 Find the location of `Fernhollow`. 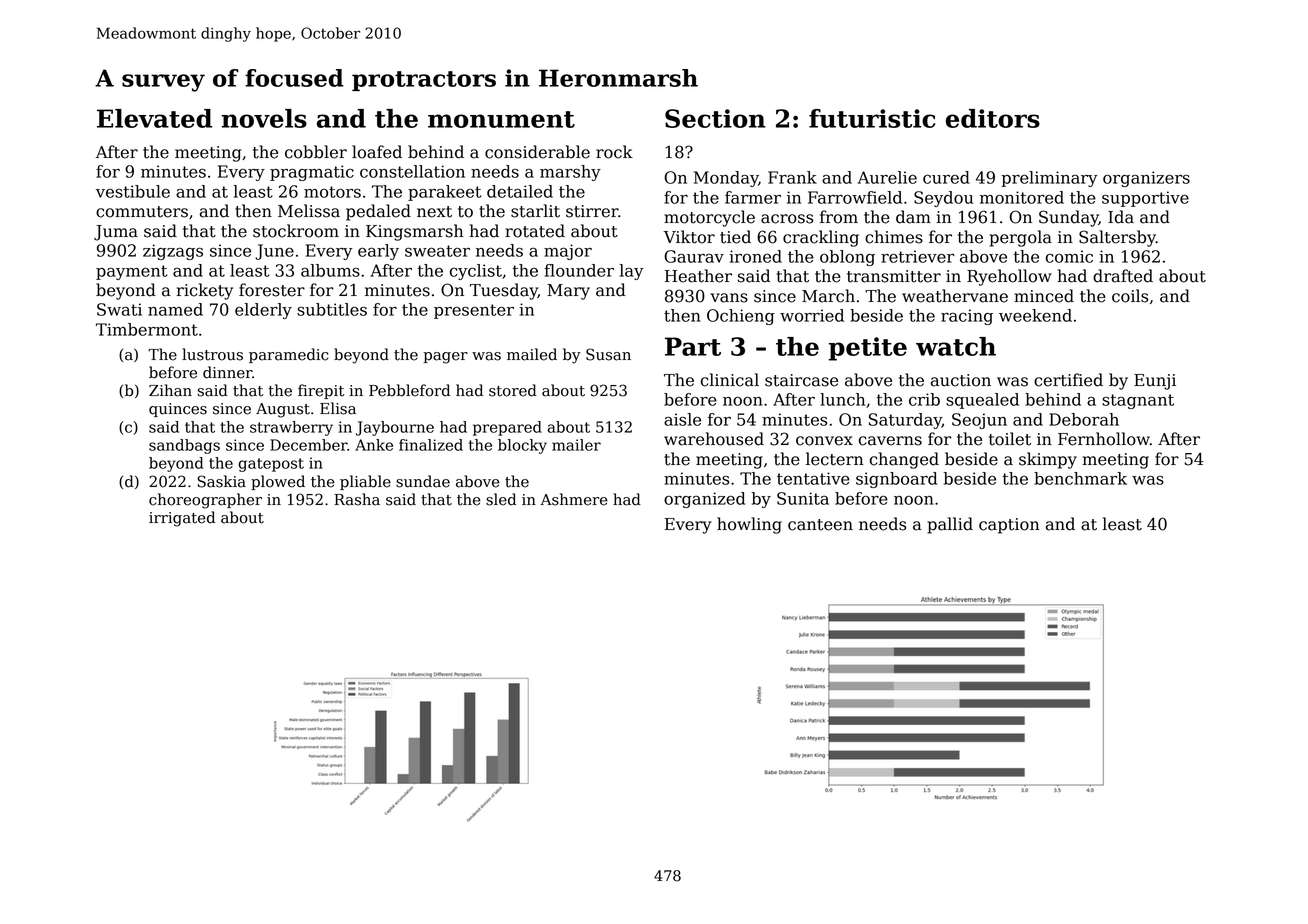

Fernhollow is located at coordinates (1104, 439).
